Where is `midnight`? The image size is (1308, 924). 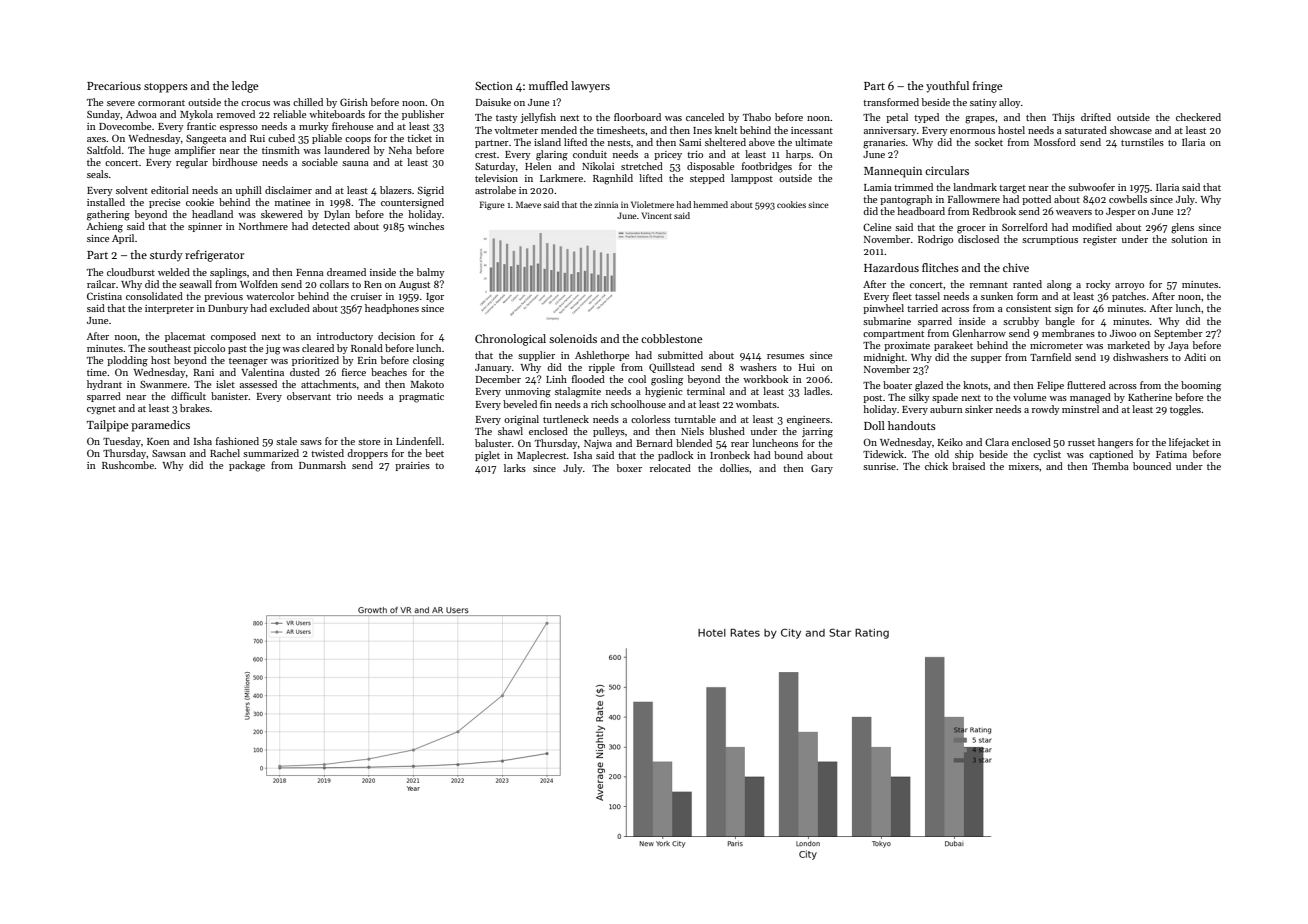 midnight is located at coordinates (884, 358).
